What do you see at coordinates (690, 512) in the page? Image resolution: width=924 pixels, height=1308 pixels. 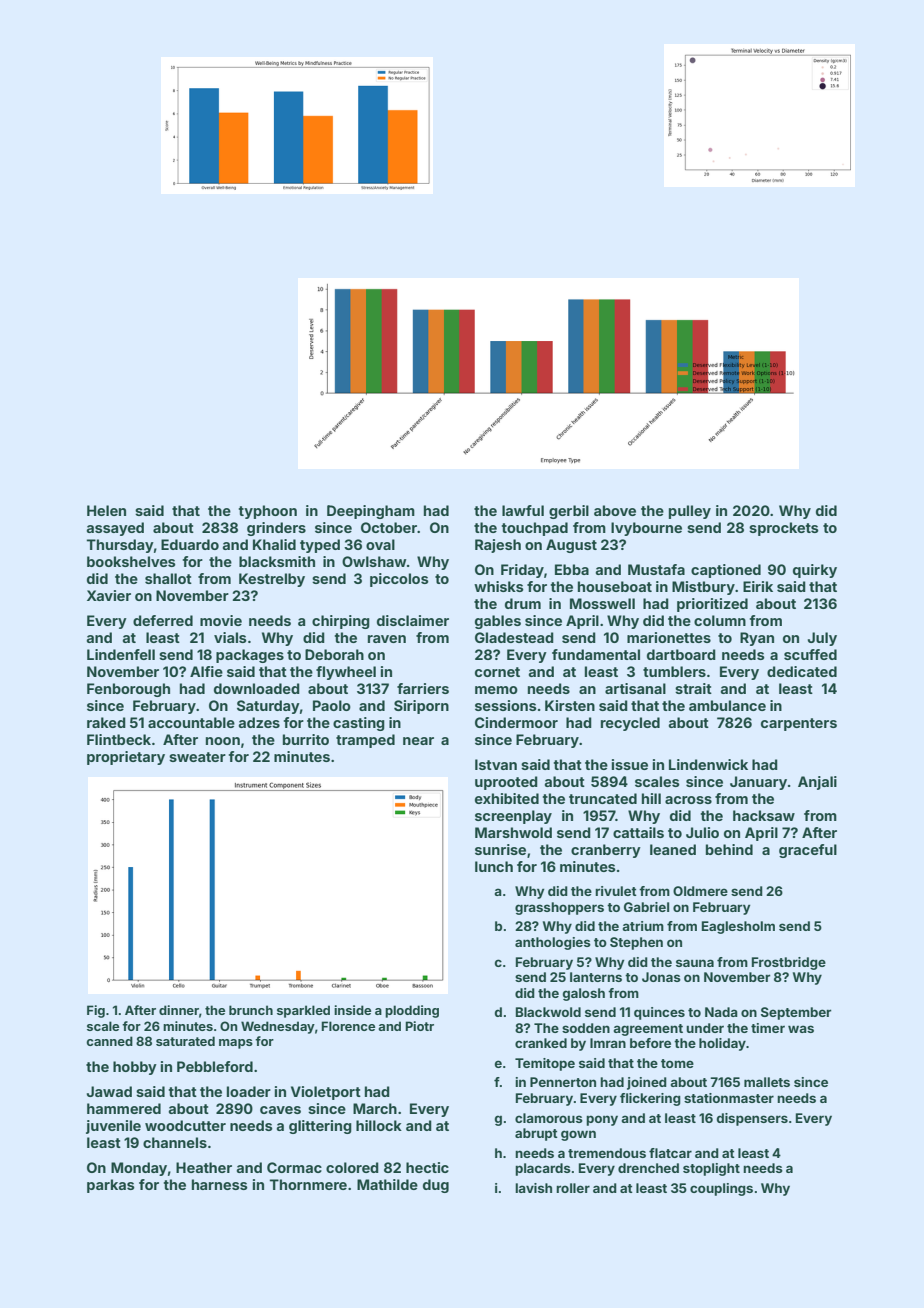 I see `pulley` at bounding box center [690, 512].
